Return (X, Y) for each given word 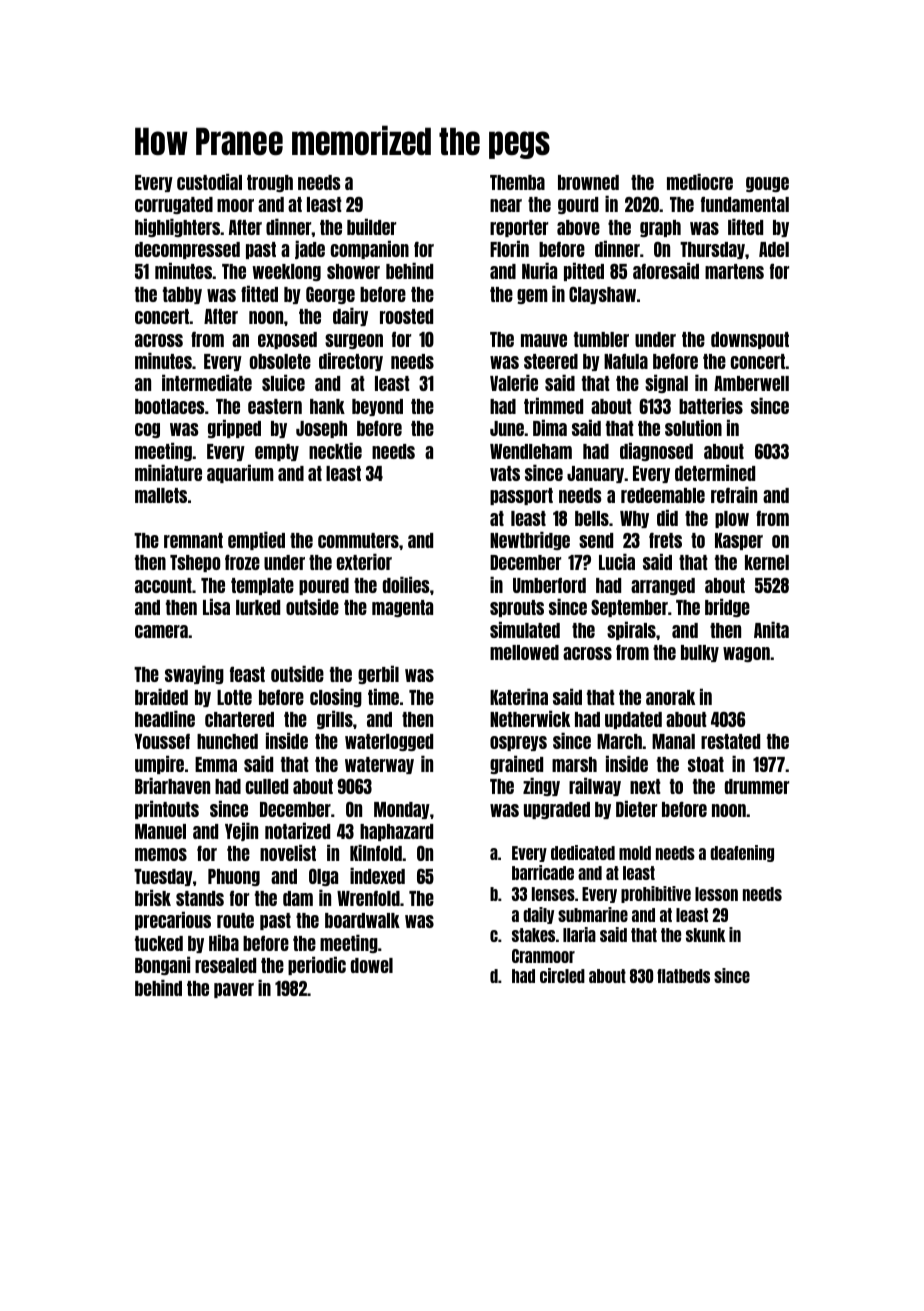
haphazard (396, 832)
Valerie (514, 382)
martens (734, 271)
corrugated (174, 205)
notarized (297, 830)
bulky (700, 653)
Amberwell (751, 383)
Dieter (636, 808)
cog (147, 430)
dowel (372, 965)
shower (353, 271)
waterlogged (389, 742)
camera (161, 631)
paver (234, 990)
